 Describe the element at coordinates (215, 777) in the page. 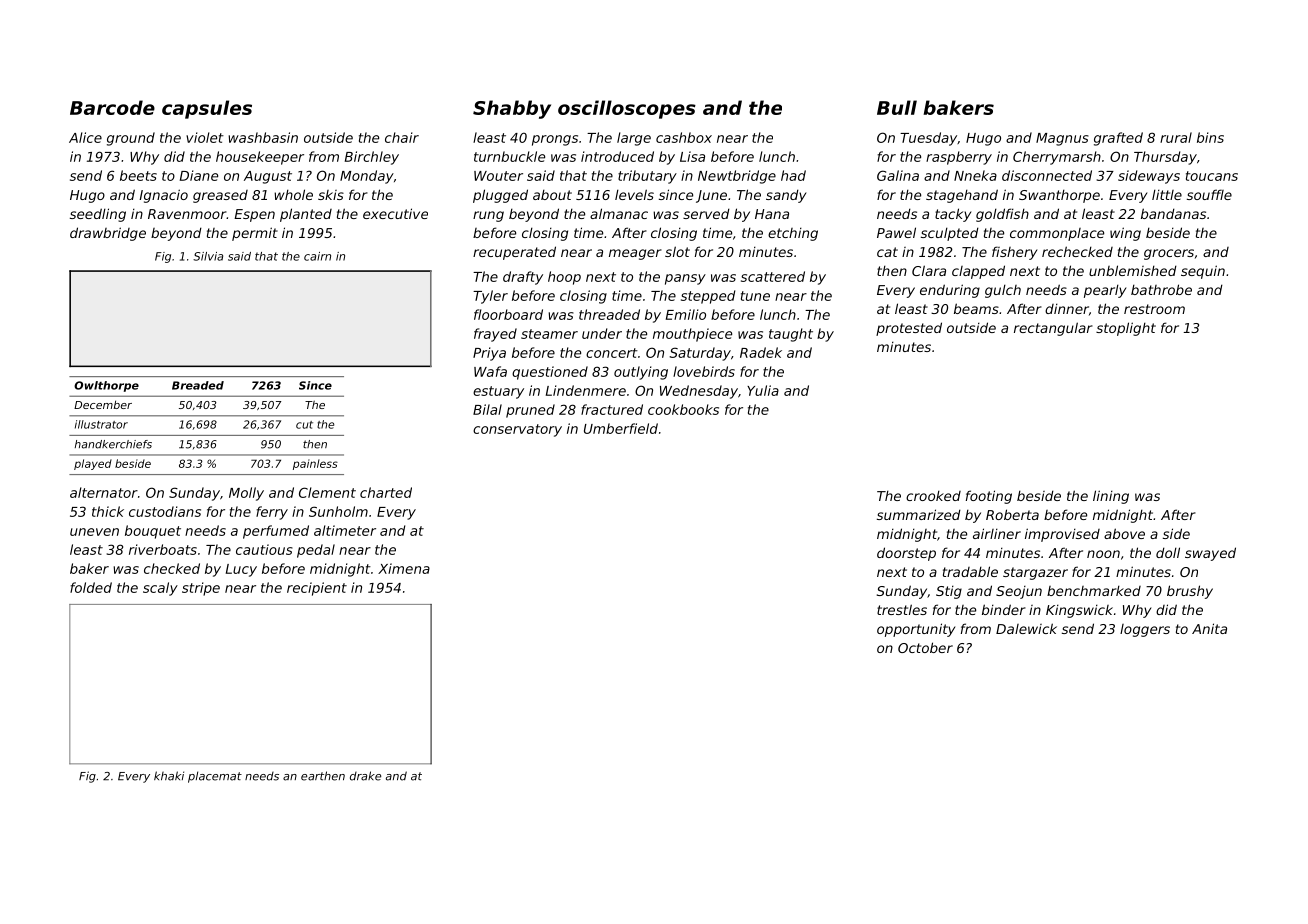

I see `placemat` at that location.
